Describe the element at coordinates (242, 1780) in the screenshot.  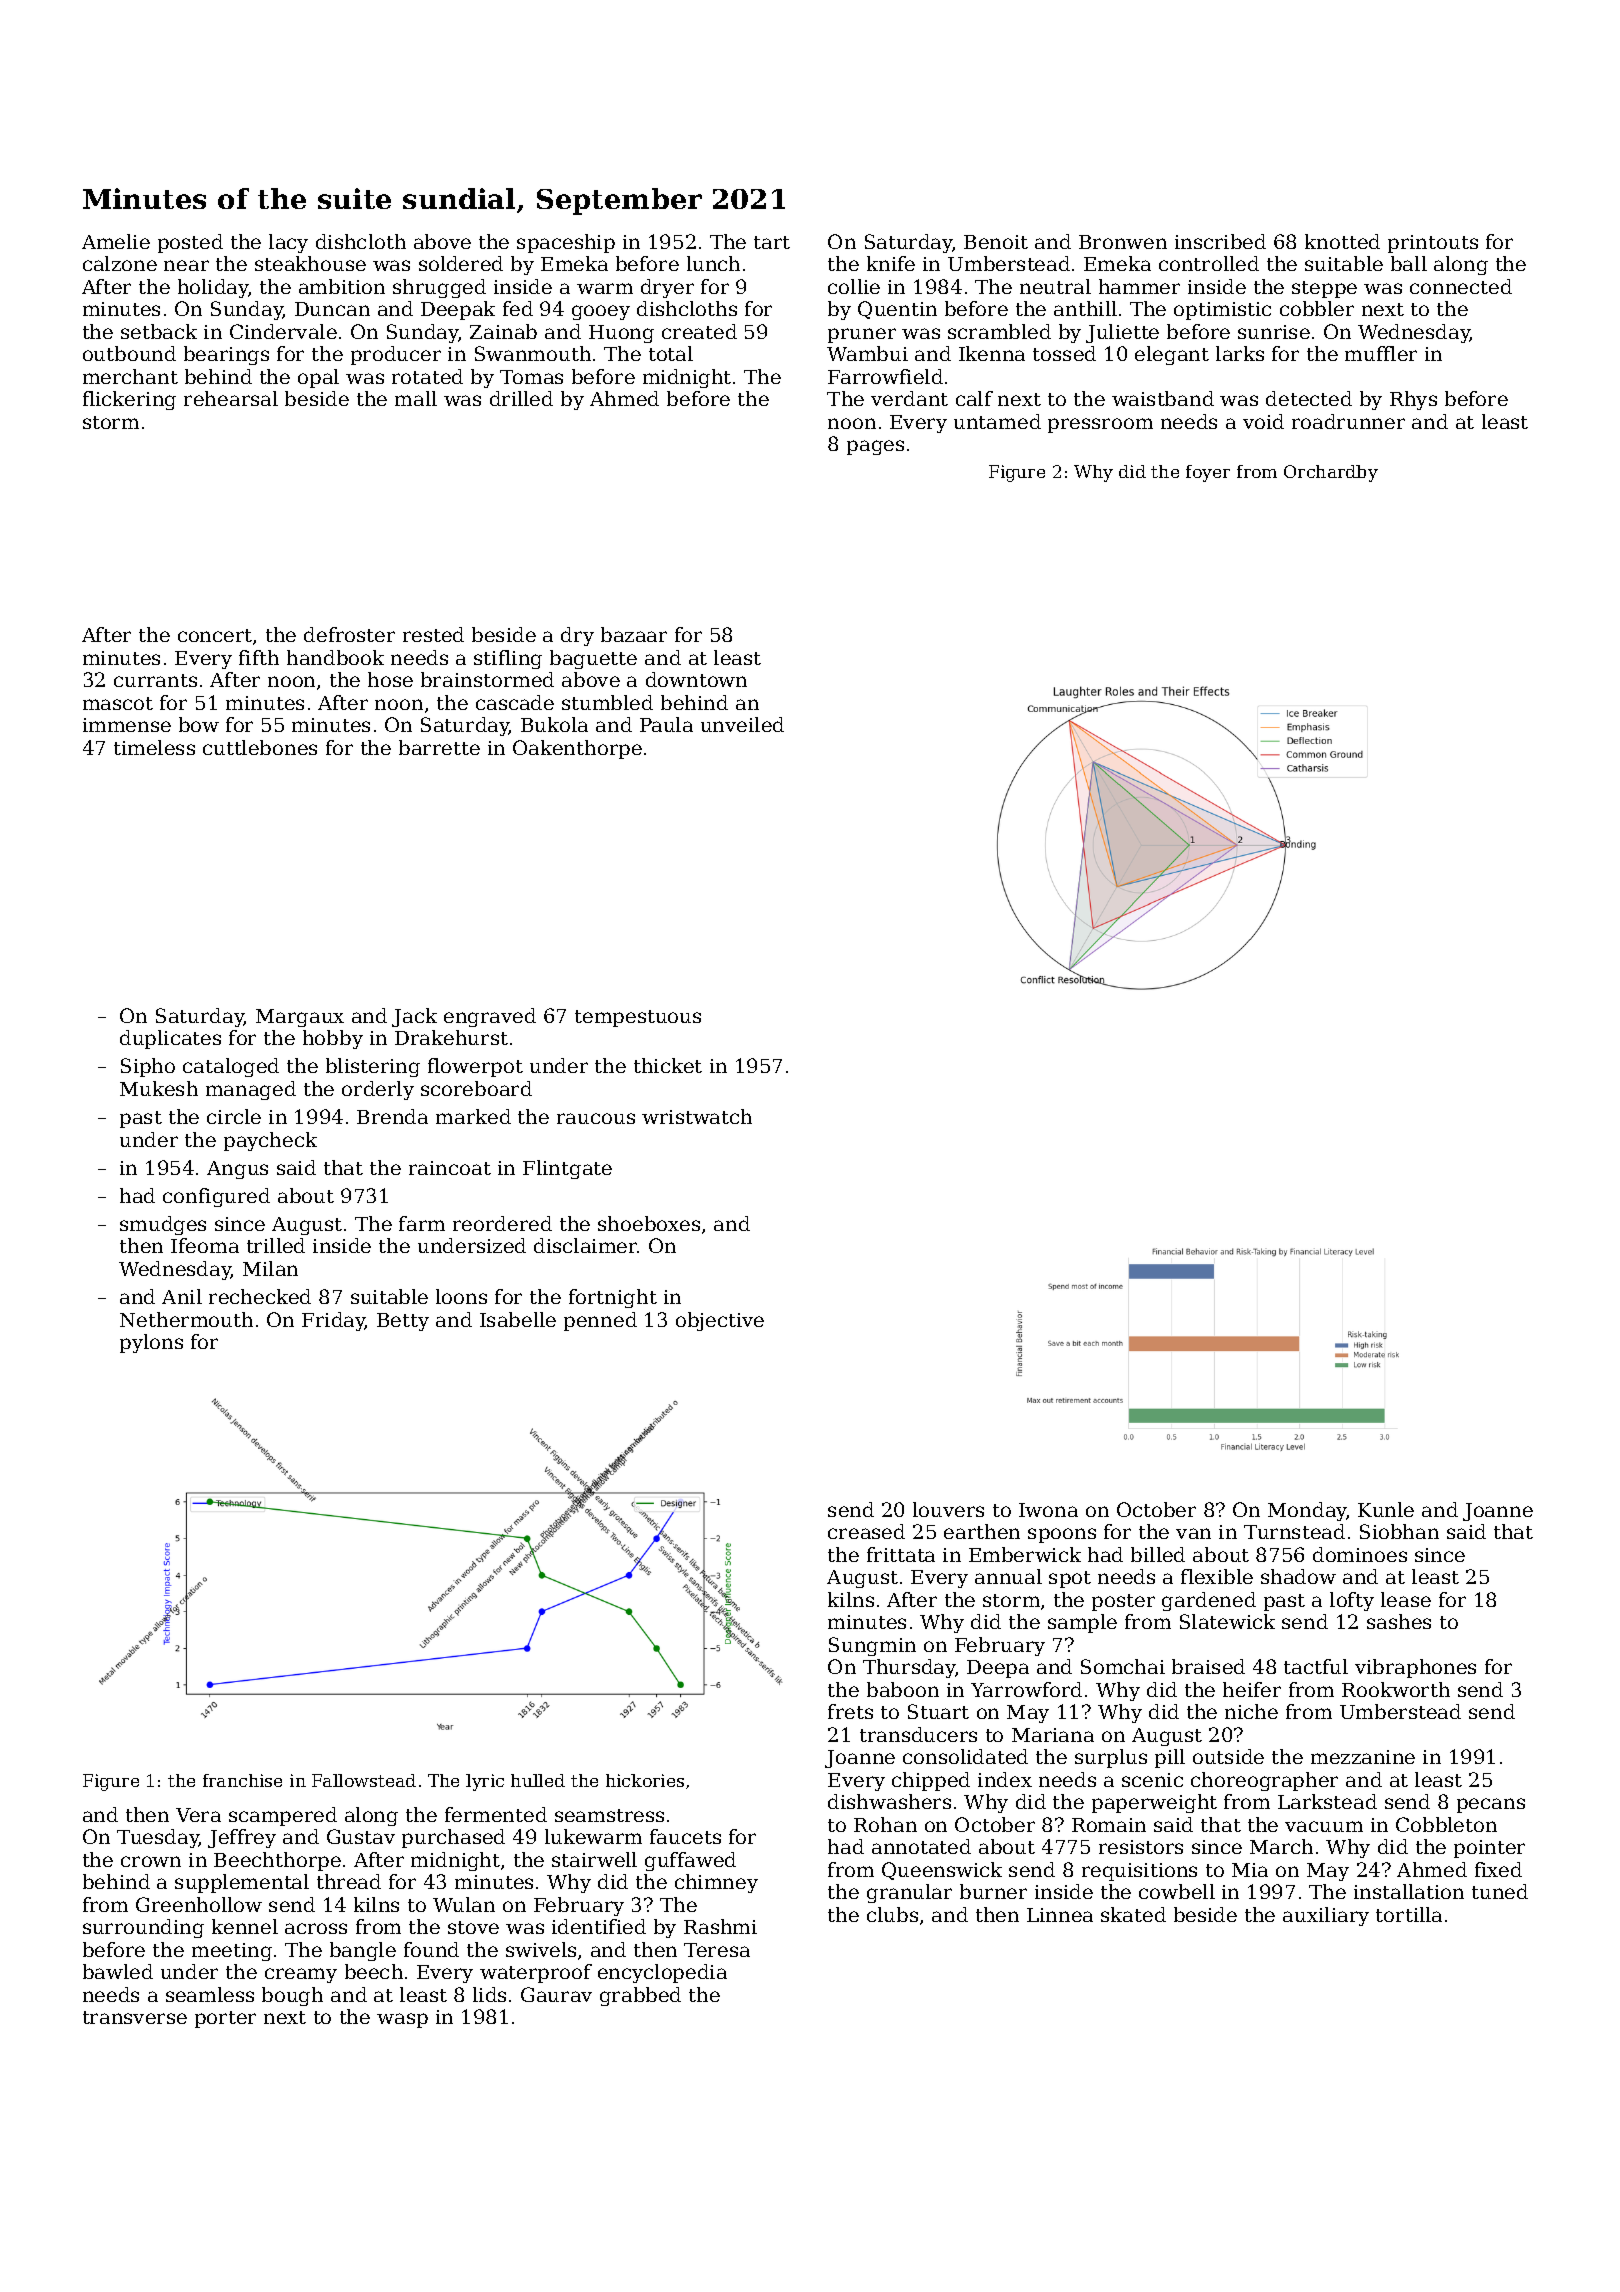
I see `franchise` at that location.
